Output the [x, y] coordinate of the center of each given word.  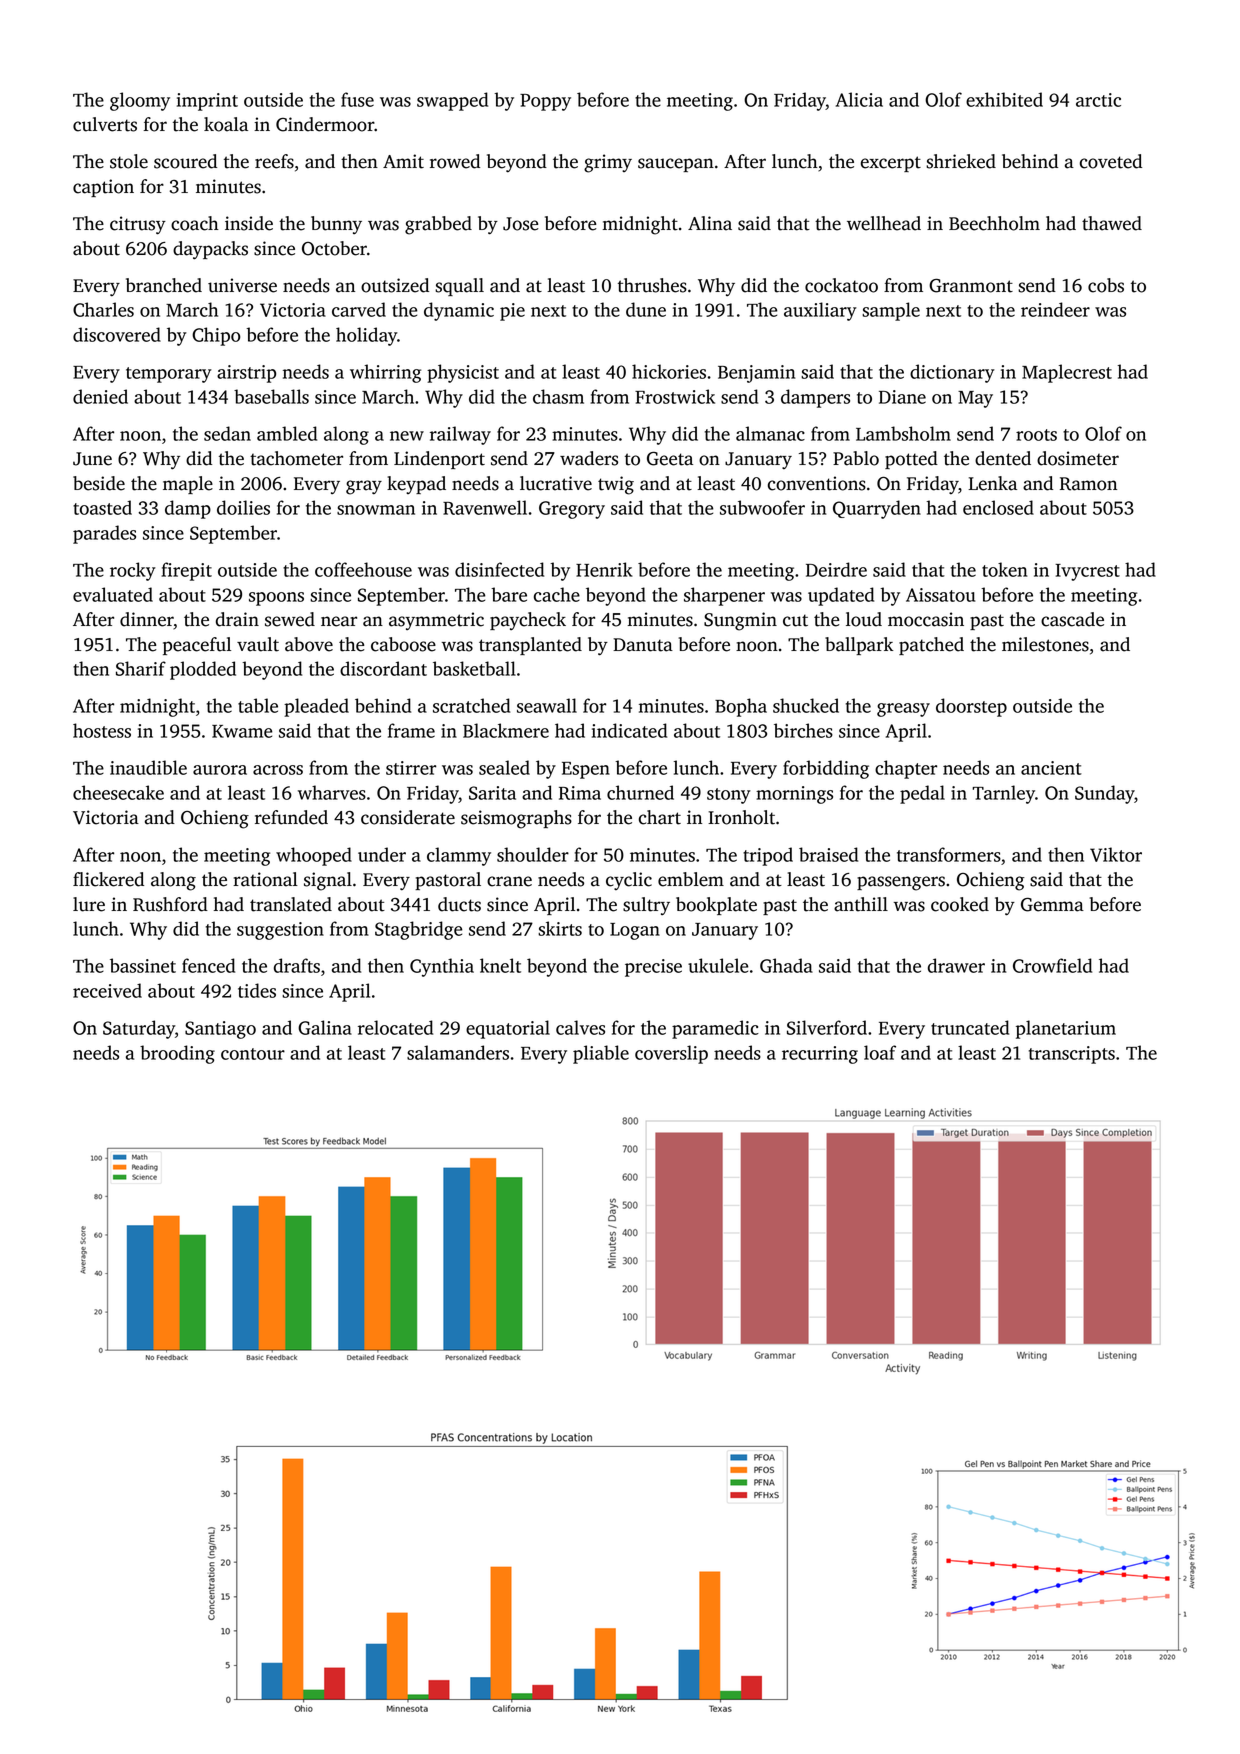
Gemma [1052, 905]
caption [103, 188]
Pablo [856, 458]
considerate [408, 817]
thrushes [652, 285]
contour [253, 1054]
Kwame [242, 731]
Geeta [670, 459]
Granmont [971, 286]
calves [580, 1027]
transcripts [1072, 1055]
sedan [227, 433]
